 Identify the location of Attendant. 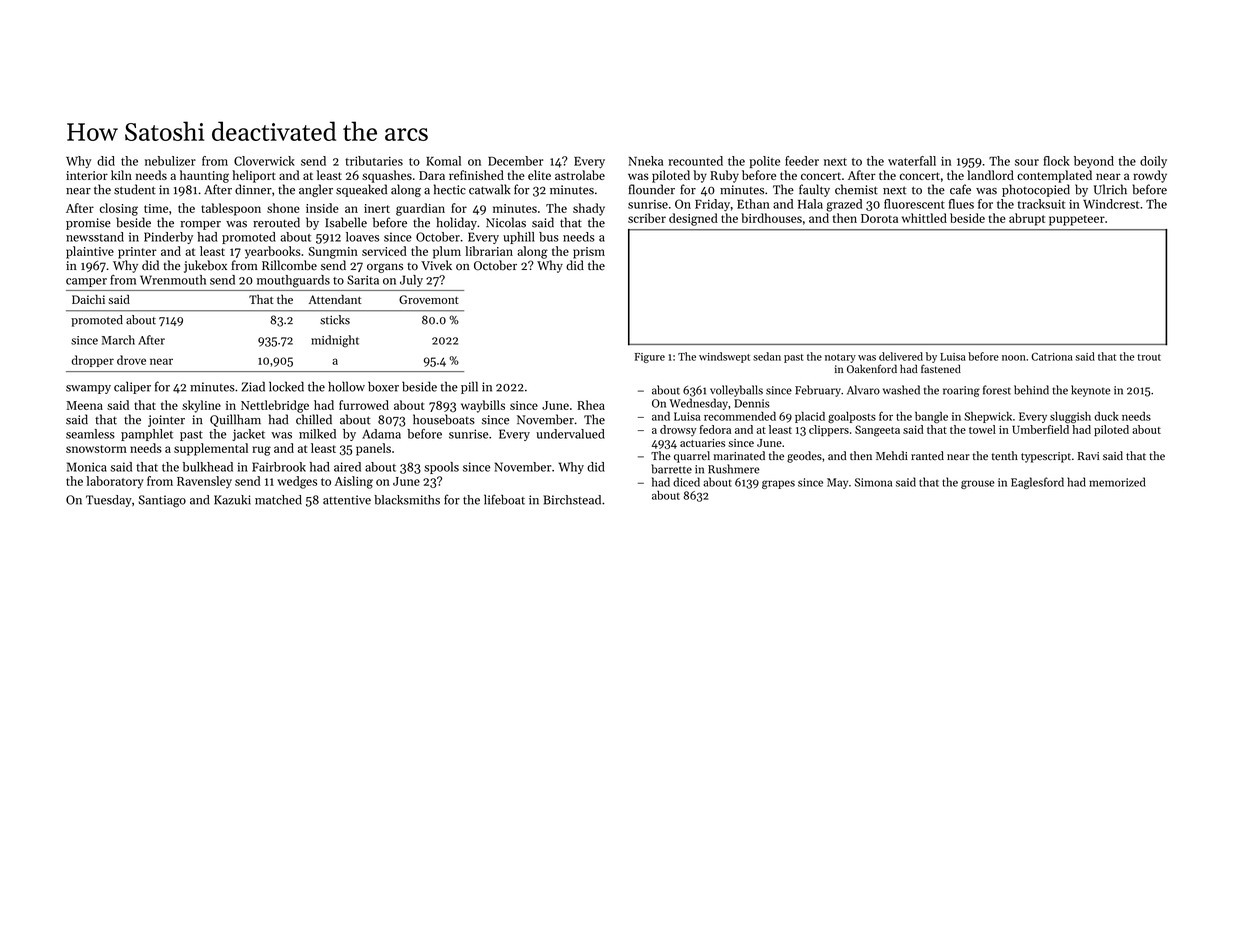
(335, 299).
